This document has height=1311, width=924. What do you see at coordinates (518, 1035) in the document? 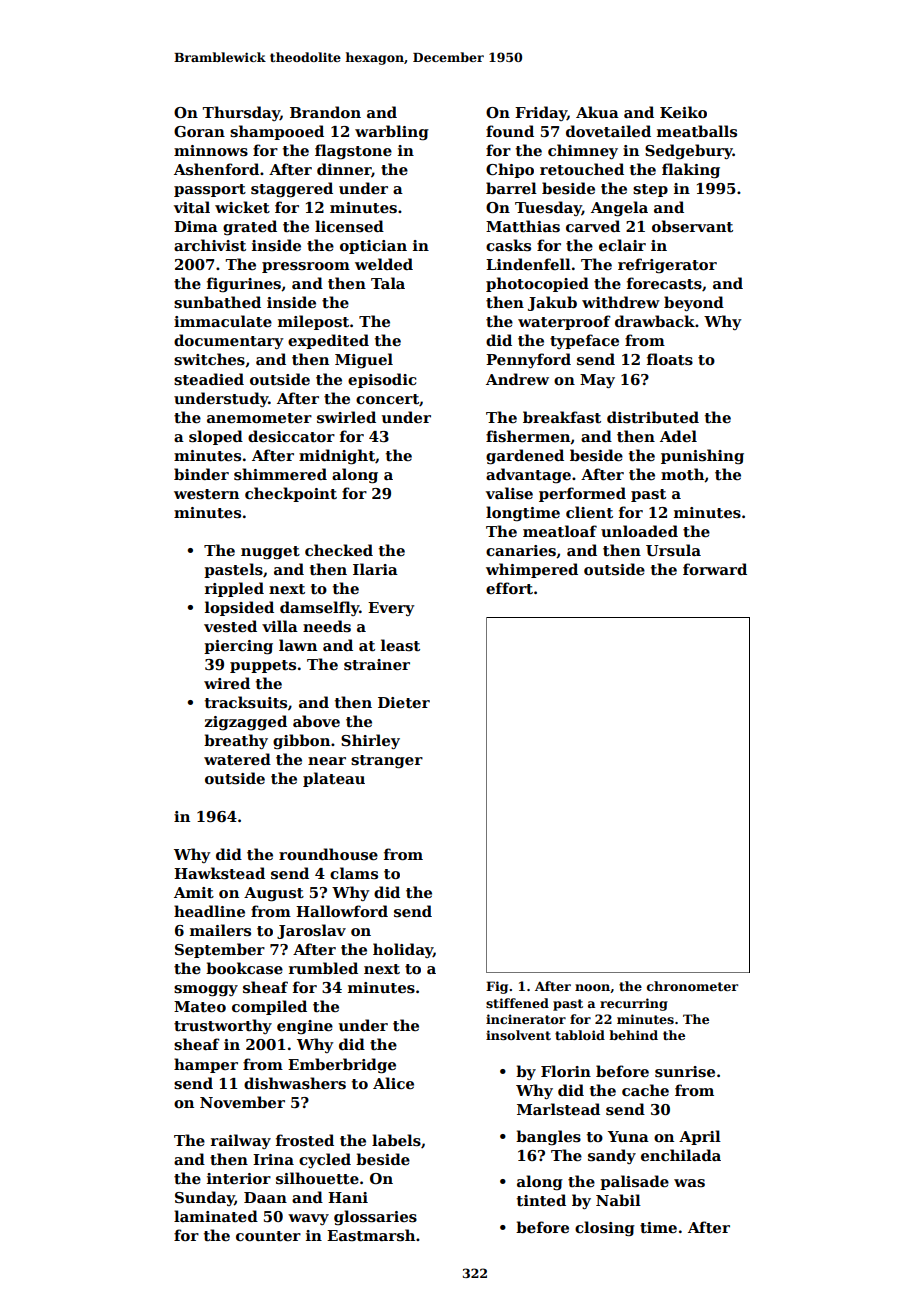
I see `insolvent` at bounding box center [518, 1035].
